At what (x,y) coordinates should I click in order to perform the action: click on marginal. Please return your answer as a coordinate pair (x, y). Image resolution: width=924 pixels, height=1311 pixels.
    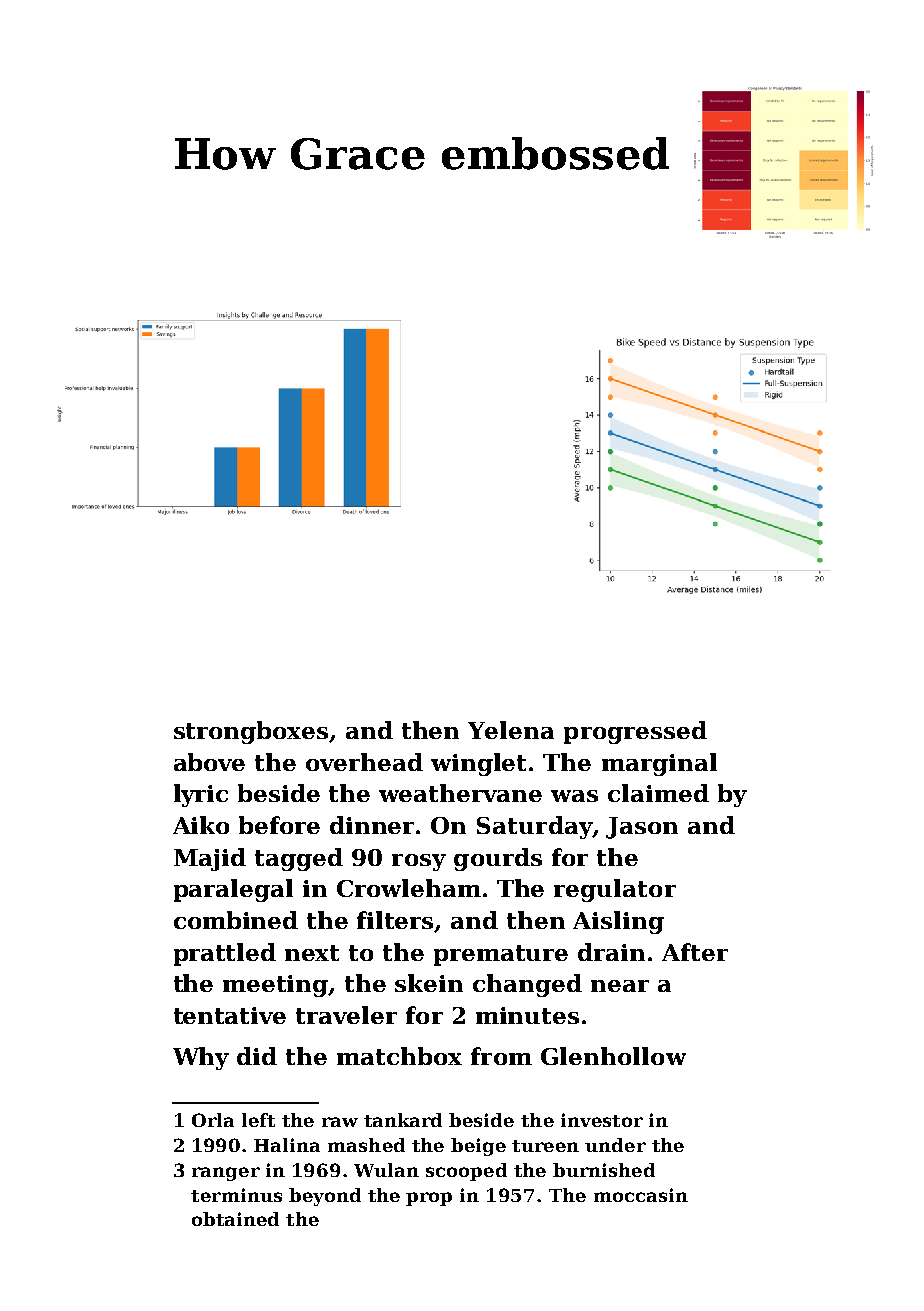
    Looking at the image, I should click on (659, 764).
